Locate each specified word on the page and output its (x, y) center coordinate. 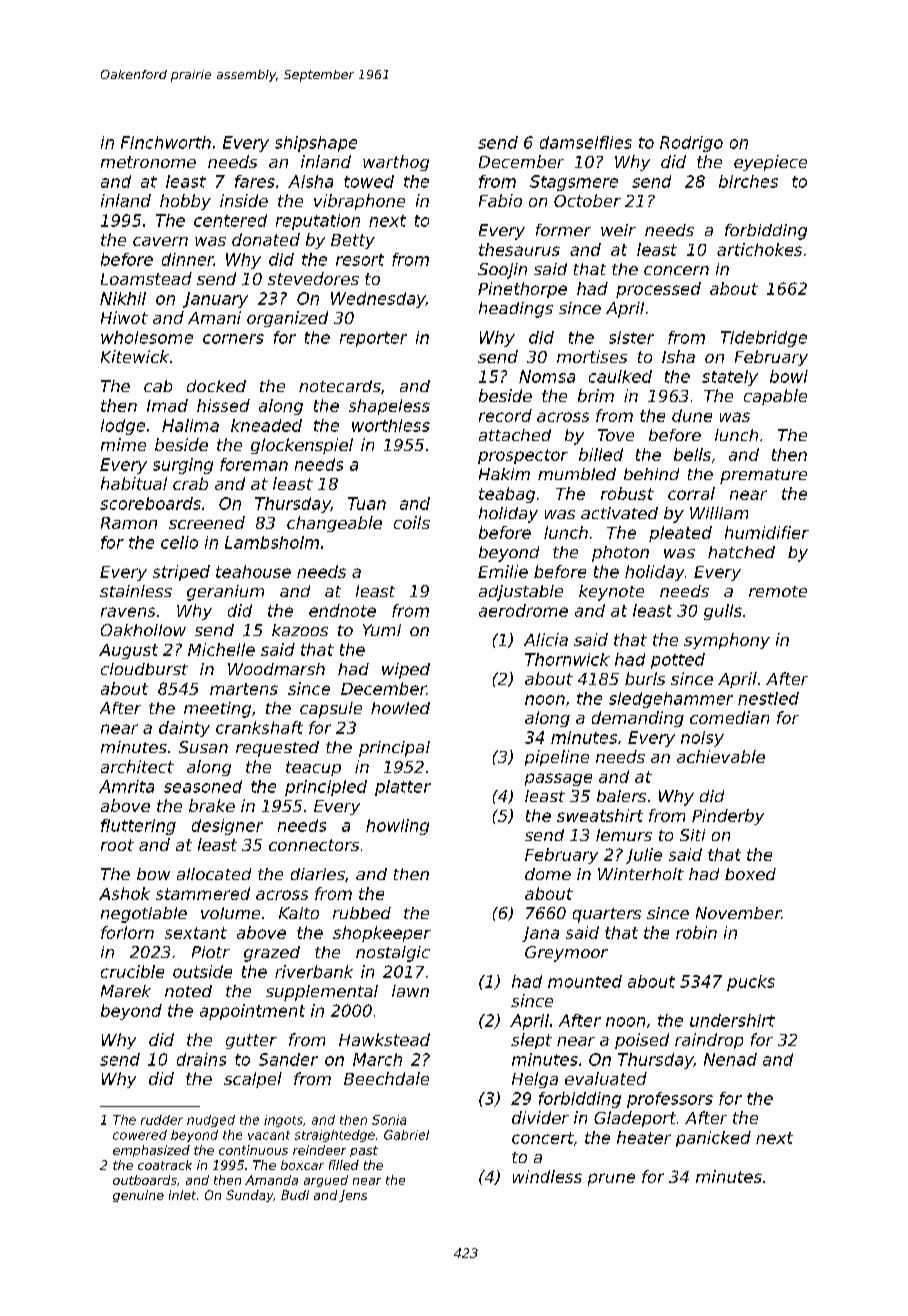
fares (255, 181)
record (505, 415)
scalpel (253, 1080)
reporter (373, 339)
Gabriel (406, 1135)
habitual (134, 483)
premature (763, 476)
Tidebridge (764, 339)
